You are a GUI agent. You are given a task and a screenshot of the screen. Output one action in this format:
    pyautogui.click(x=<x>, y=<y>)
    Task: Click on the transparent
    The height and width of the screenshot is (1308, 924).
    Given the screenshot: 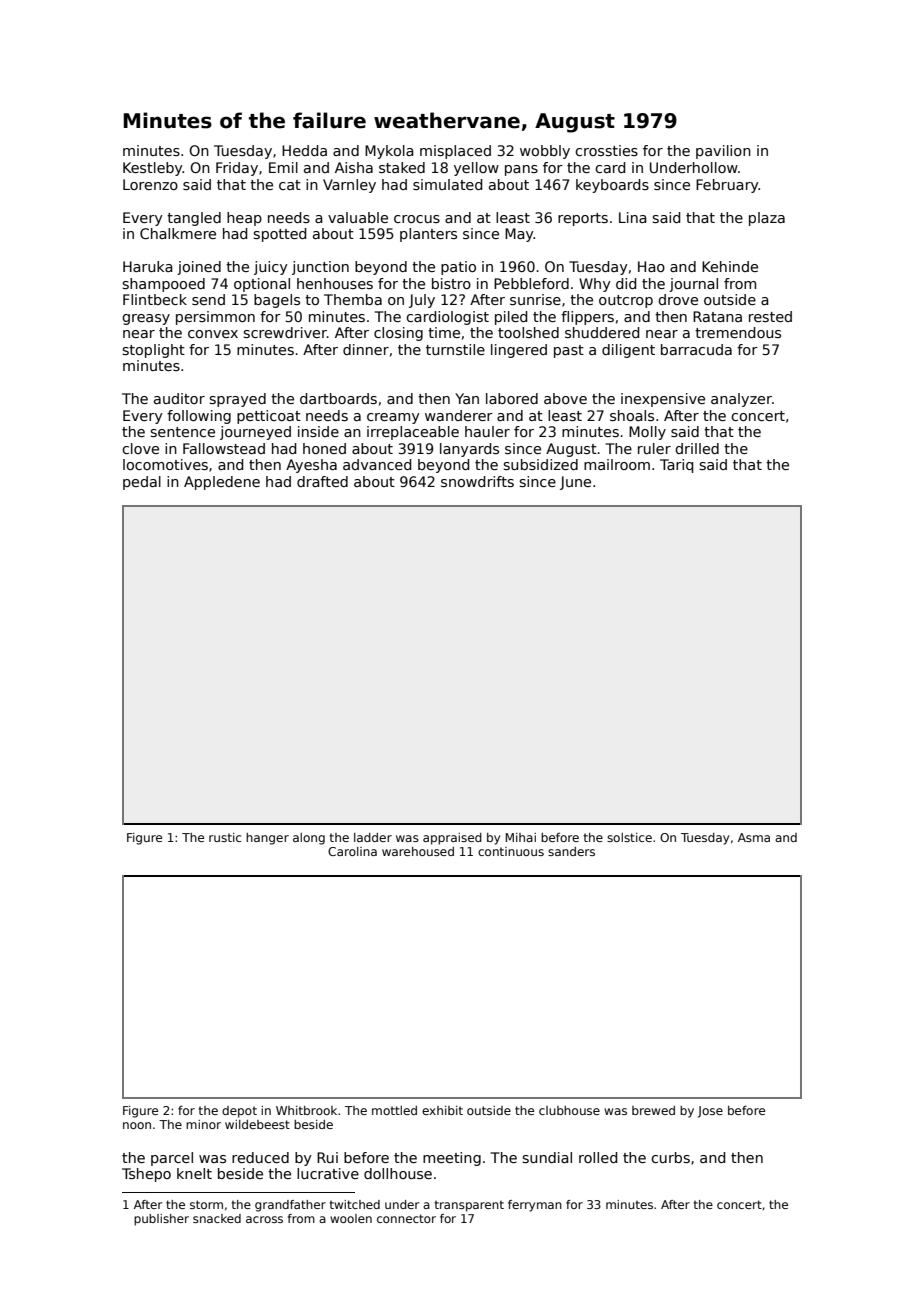 What is the action you would take?
    pyautogui.click(x=469, y=1206)
